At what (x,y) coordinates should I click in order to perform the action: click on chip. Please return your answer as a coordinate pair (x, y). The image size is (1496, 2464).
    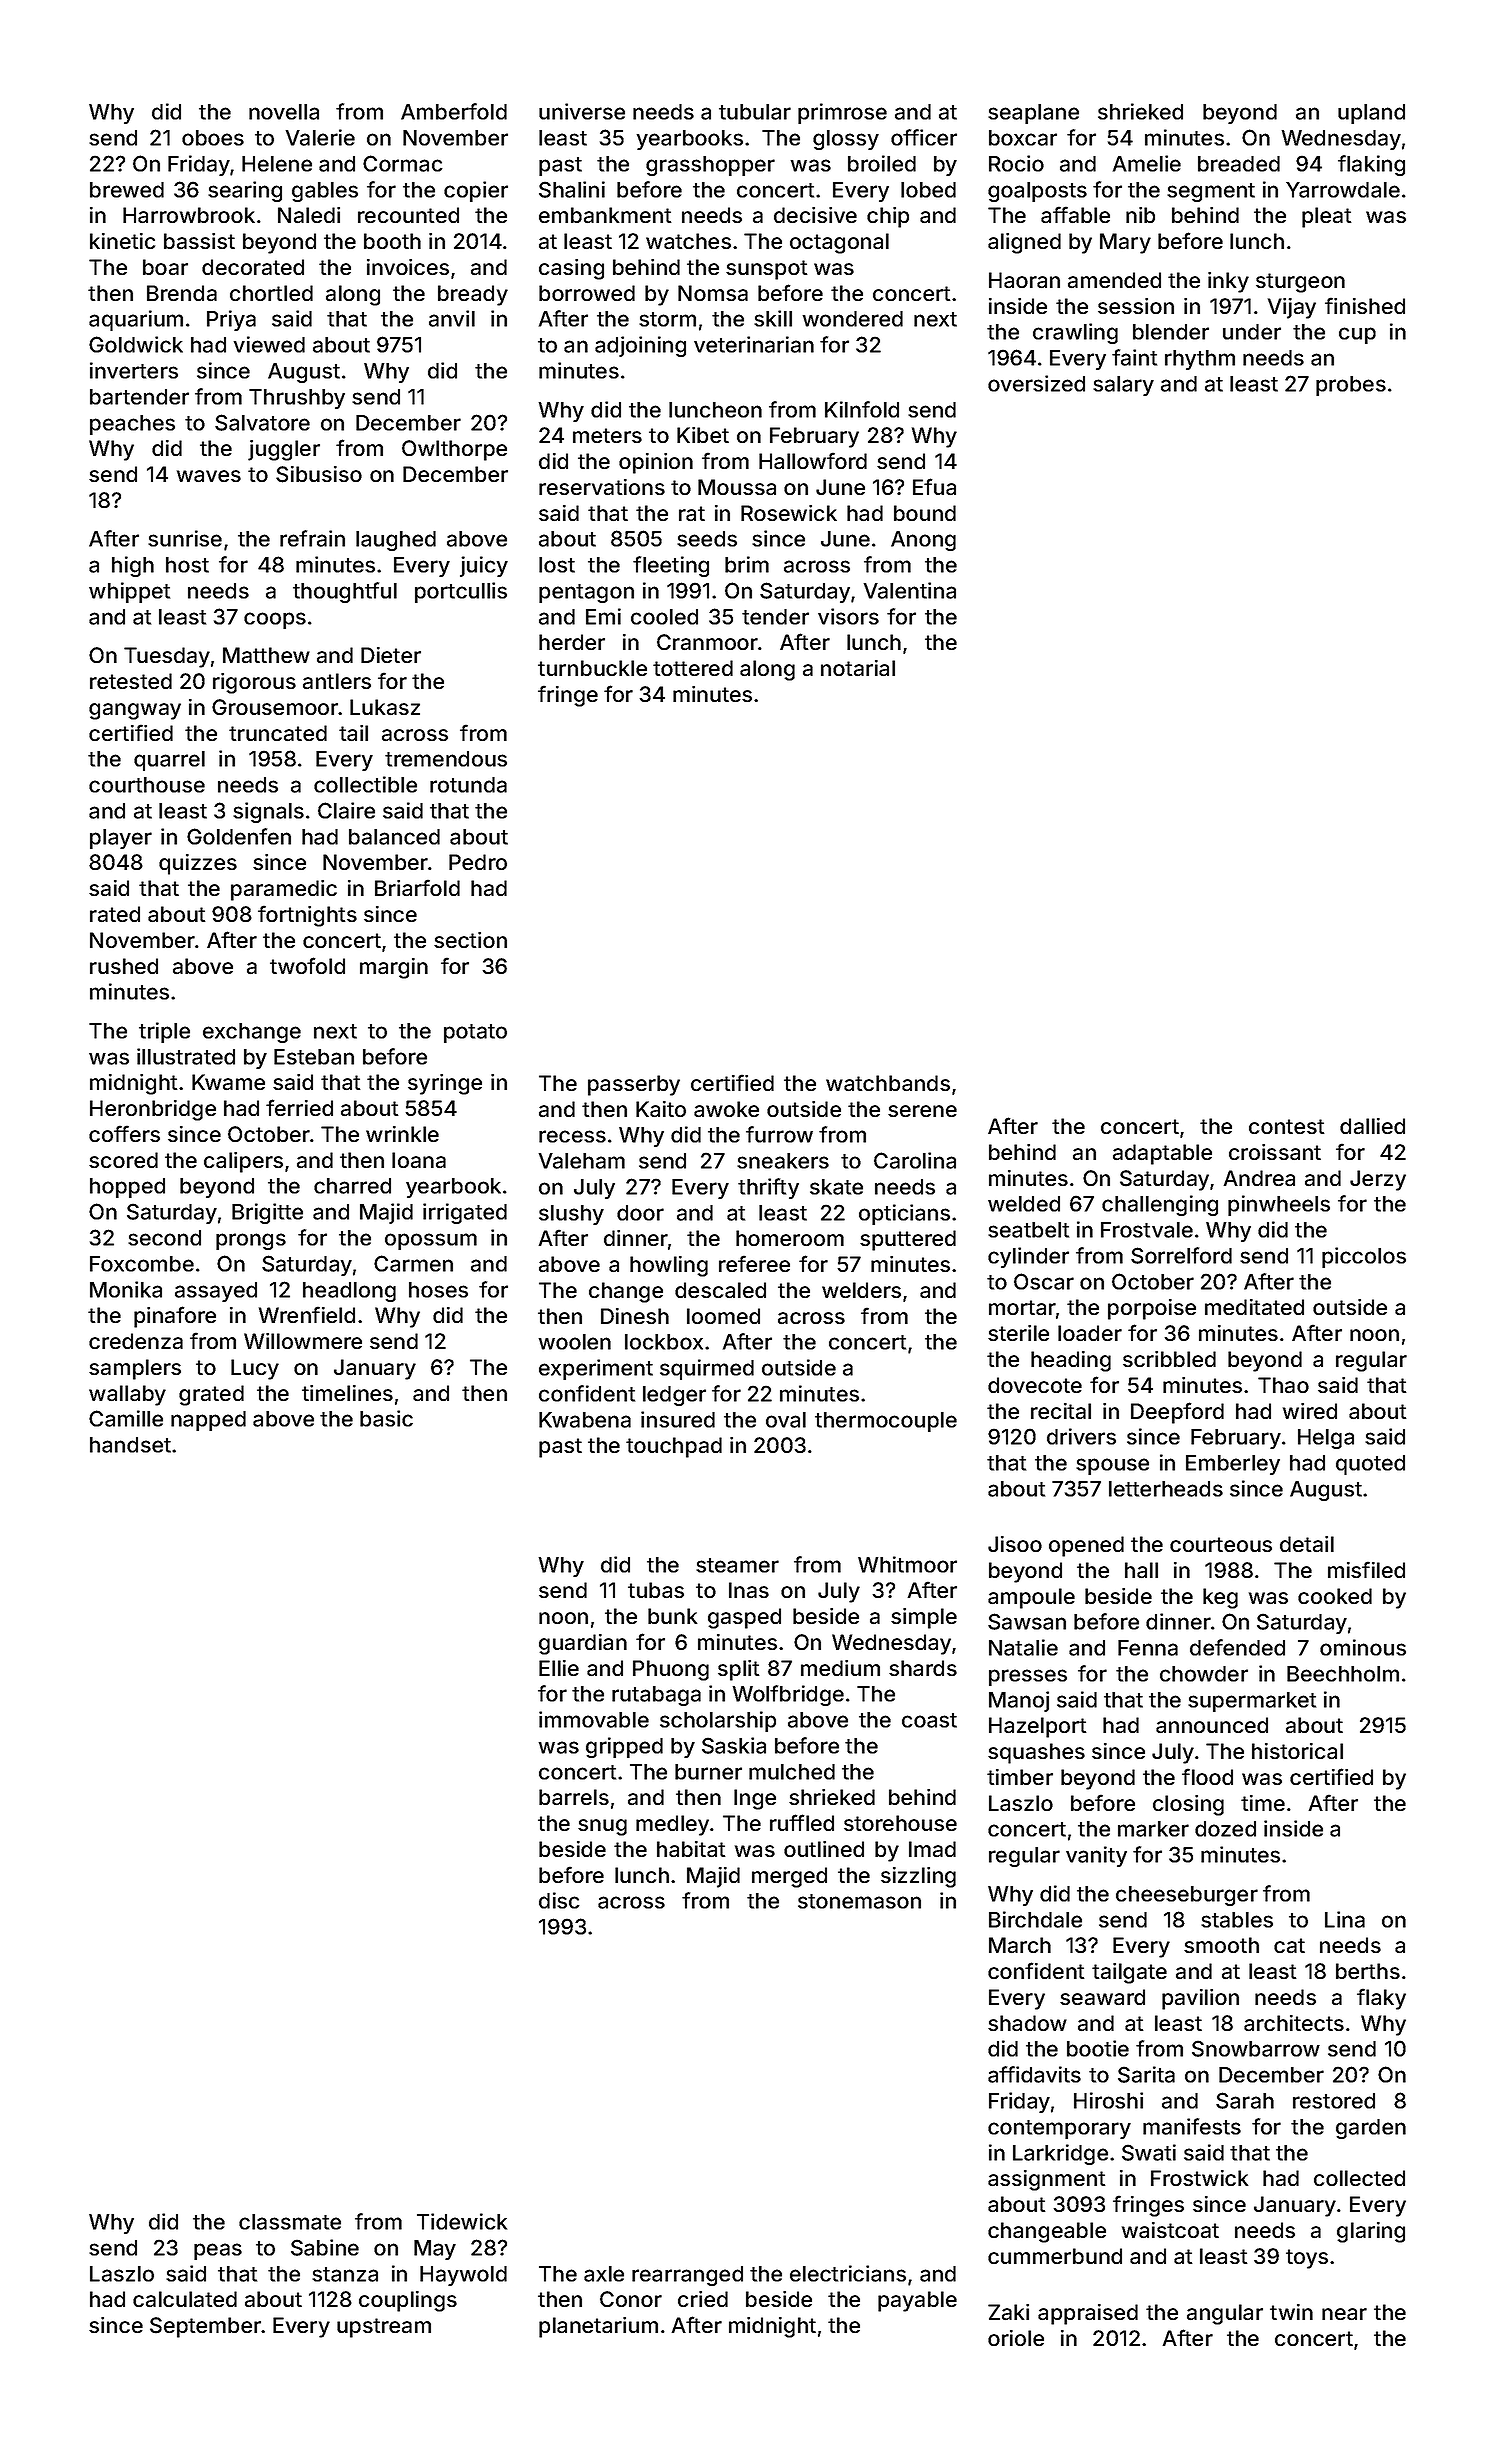
    Looking at the image, I should click on (888, 217).
